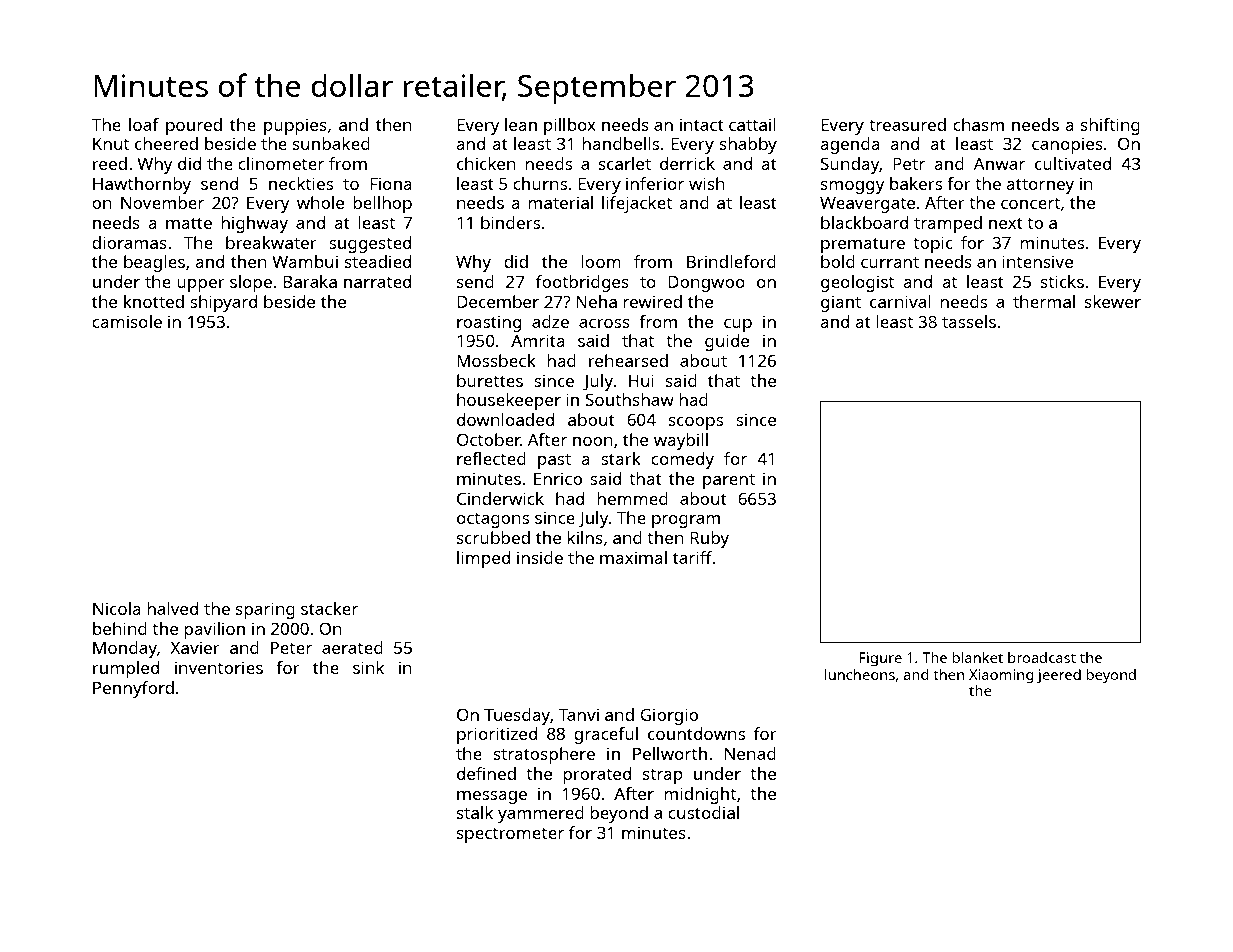  I want to click on stalk, so click(475, 812).
